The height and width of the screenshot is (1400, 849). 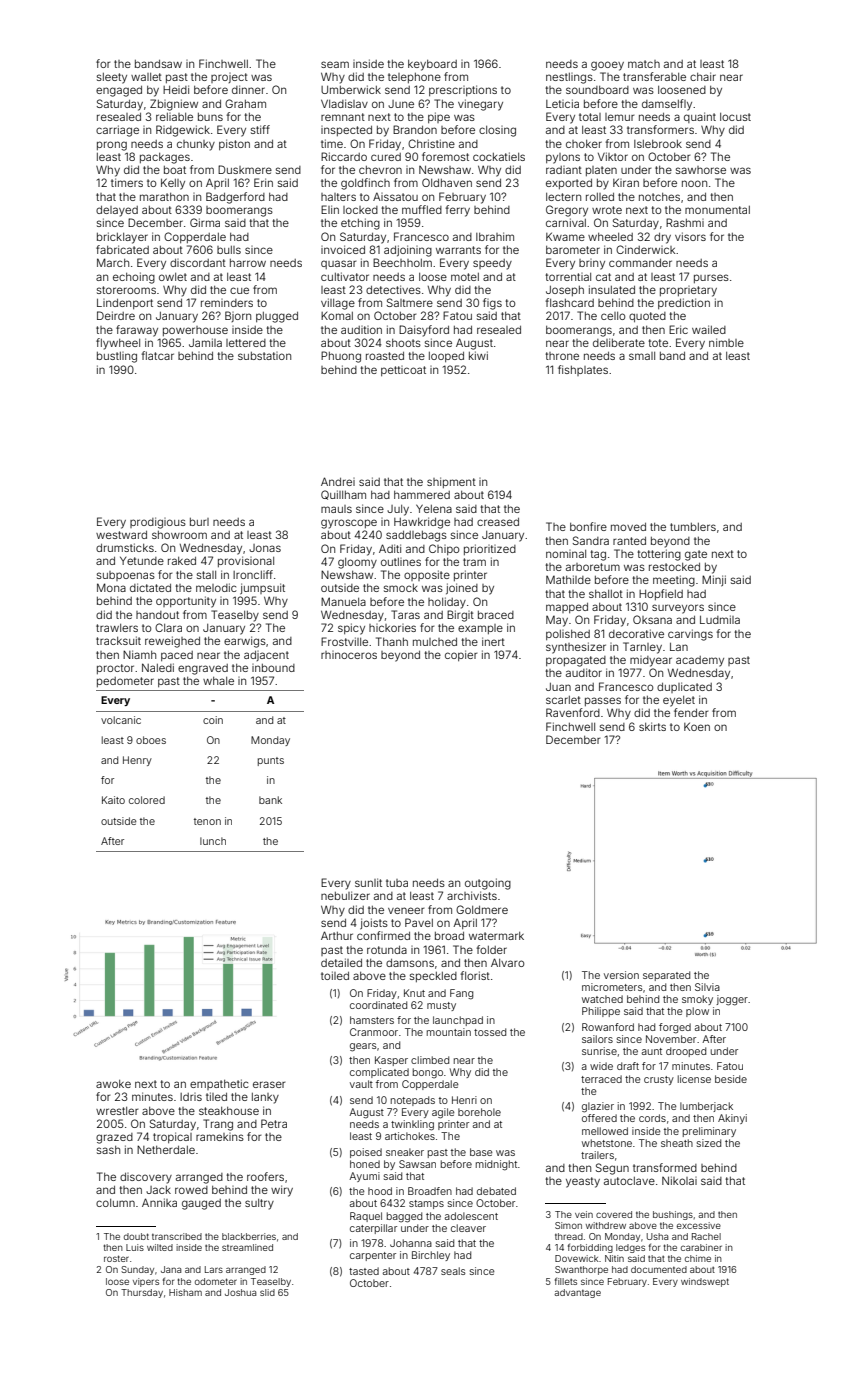 What do you see at coordinates (364, 1271) in the screenshot?
I see `tasted` at bounding box center [364, 1271].
